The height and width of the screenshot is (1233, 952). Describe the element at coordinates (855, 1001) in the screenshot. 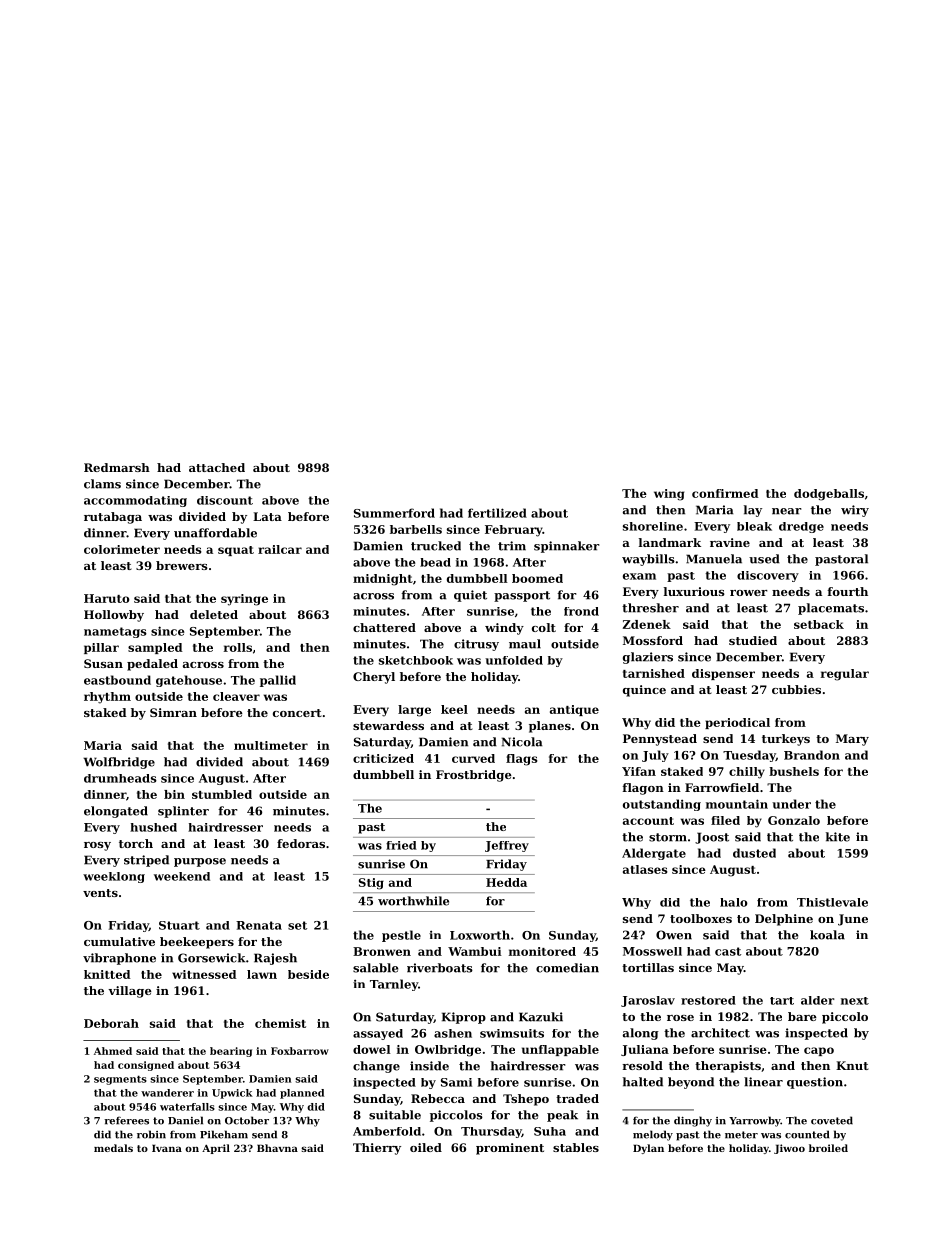

I see `next` at that location.
